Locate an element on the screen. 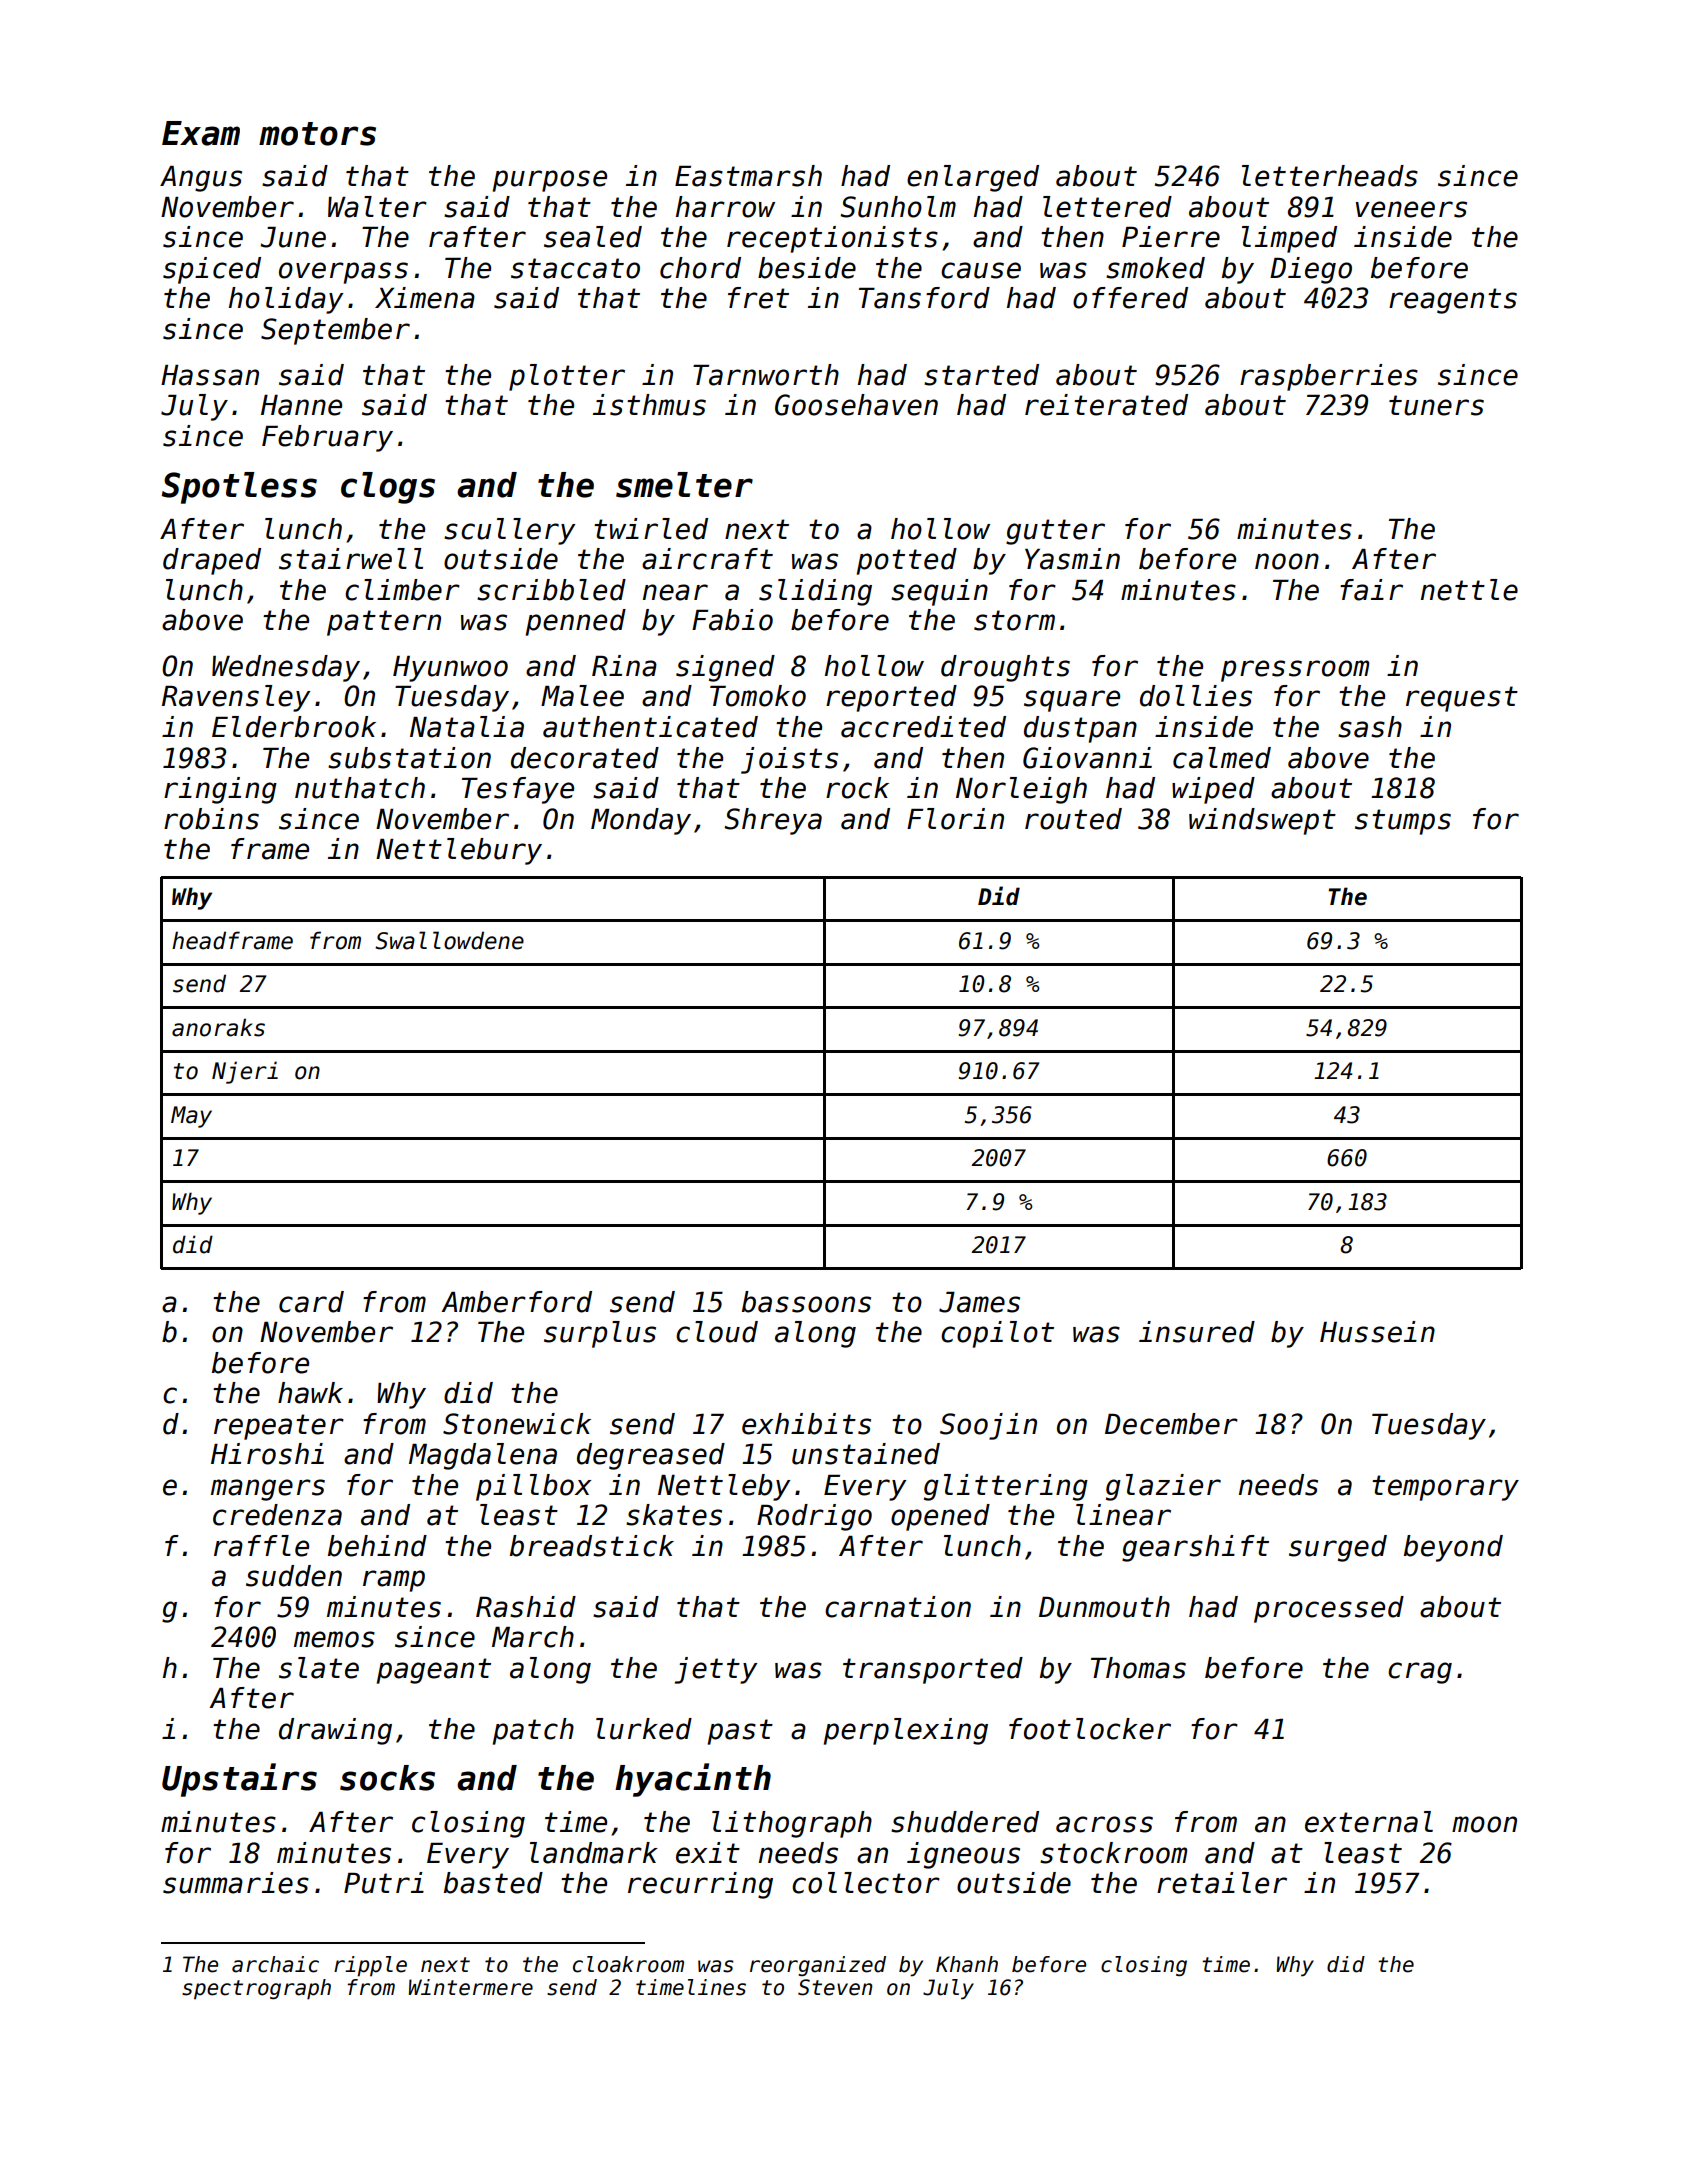 The height and width of the screenshot is (2178, 1683). stumps is located at coordinates (1403, 822).
